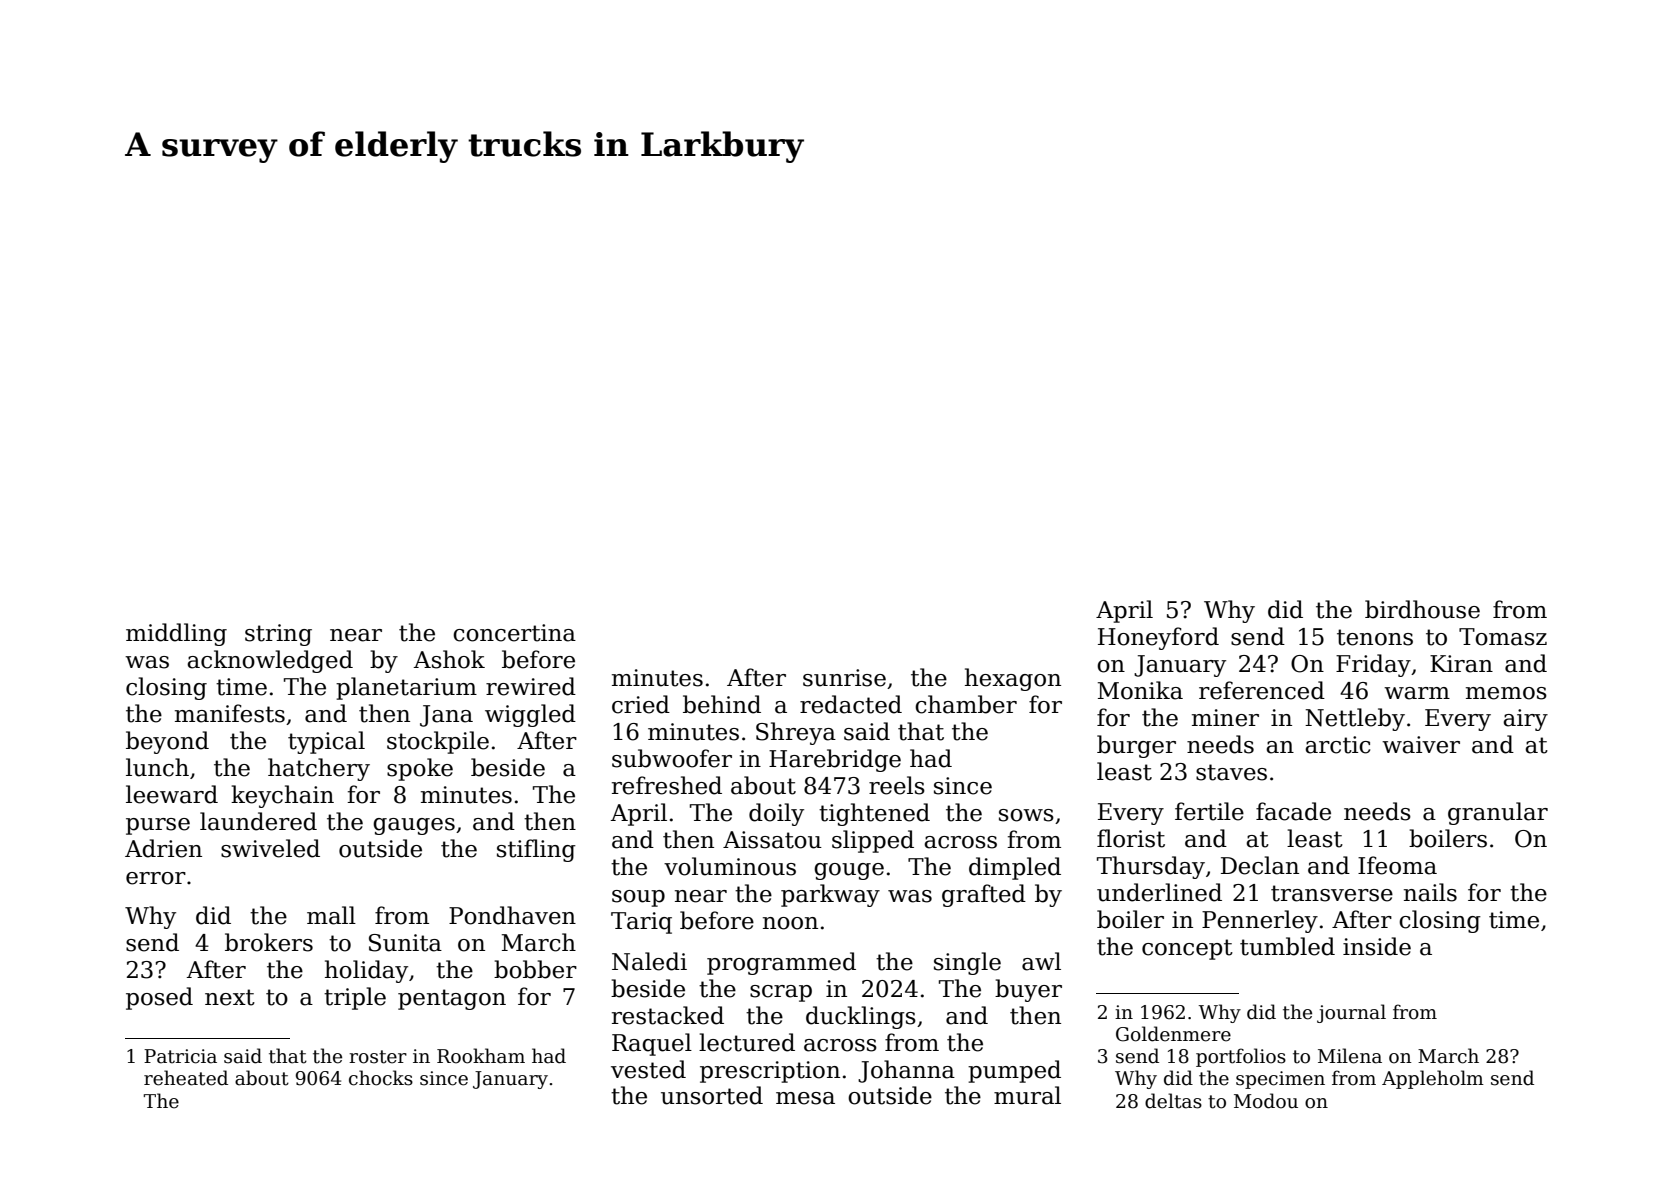  I want to click on facade, so click(1293, 811).
